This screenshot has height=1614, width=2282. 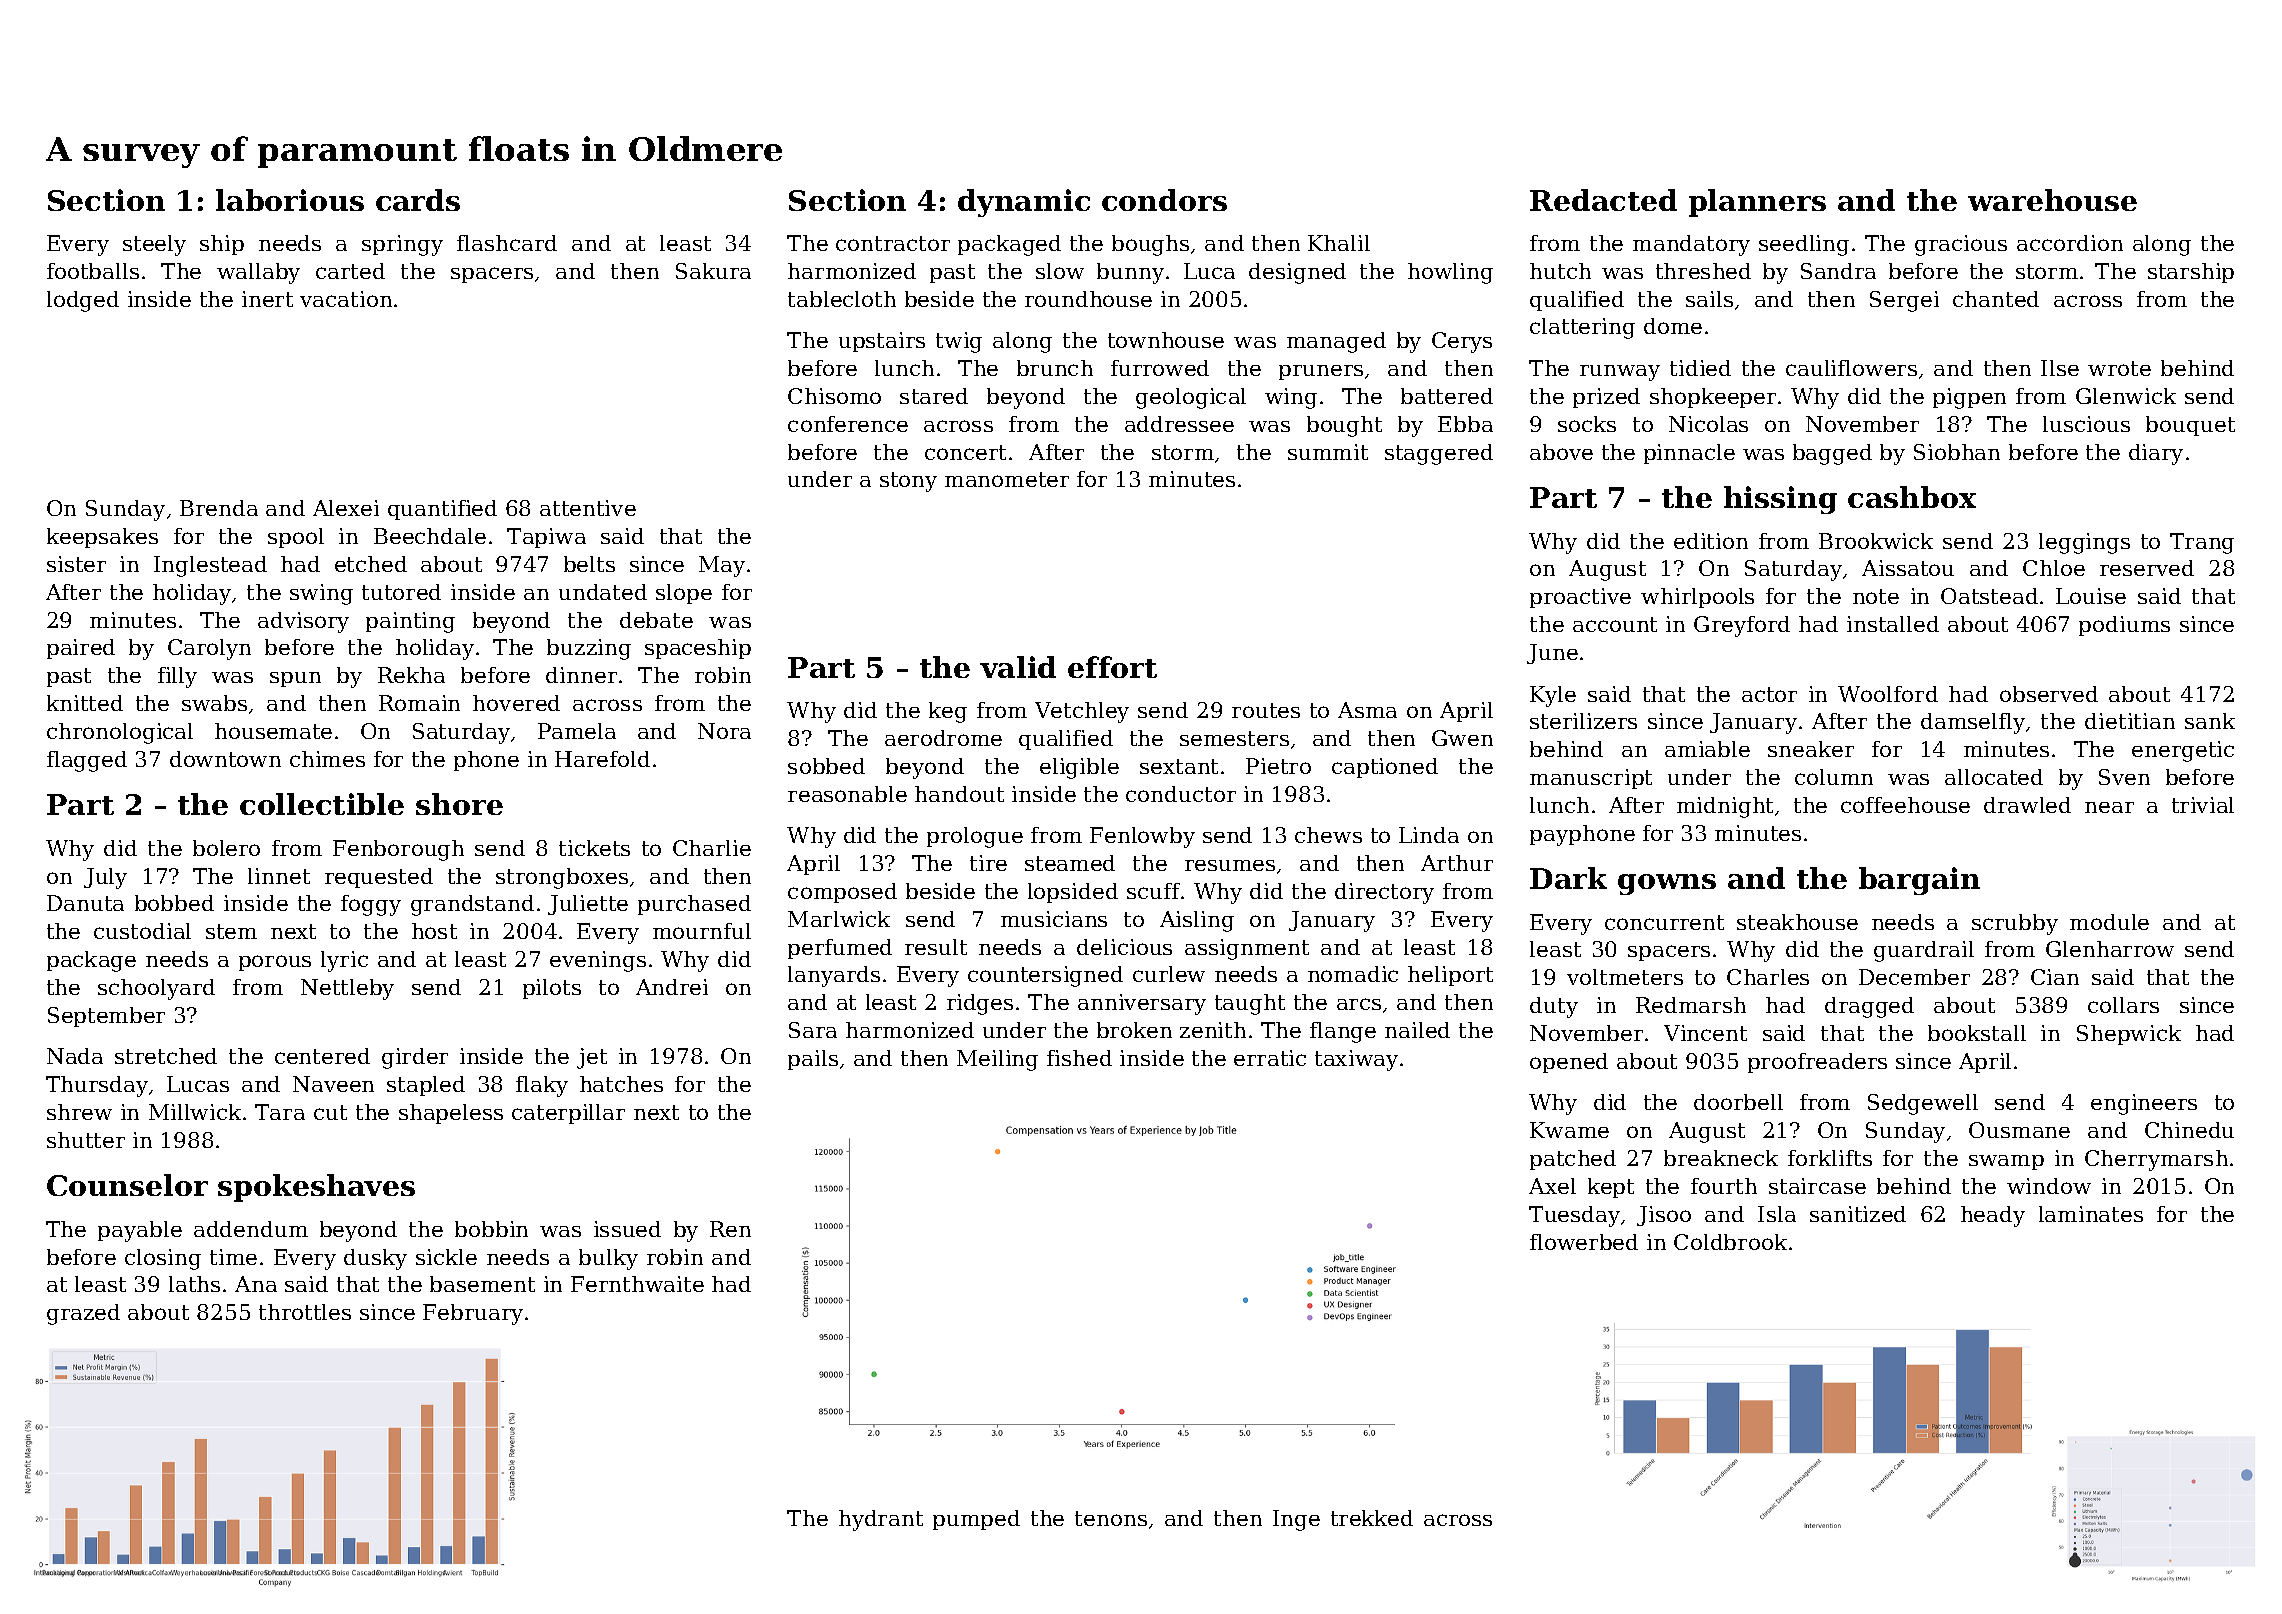 I want to click on Khalil, so click(x=1339, y=243).
